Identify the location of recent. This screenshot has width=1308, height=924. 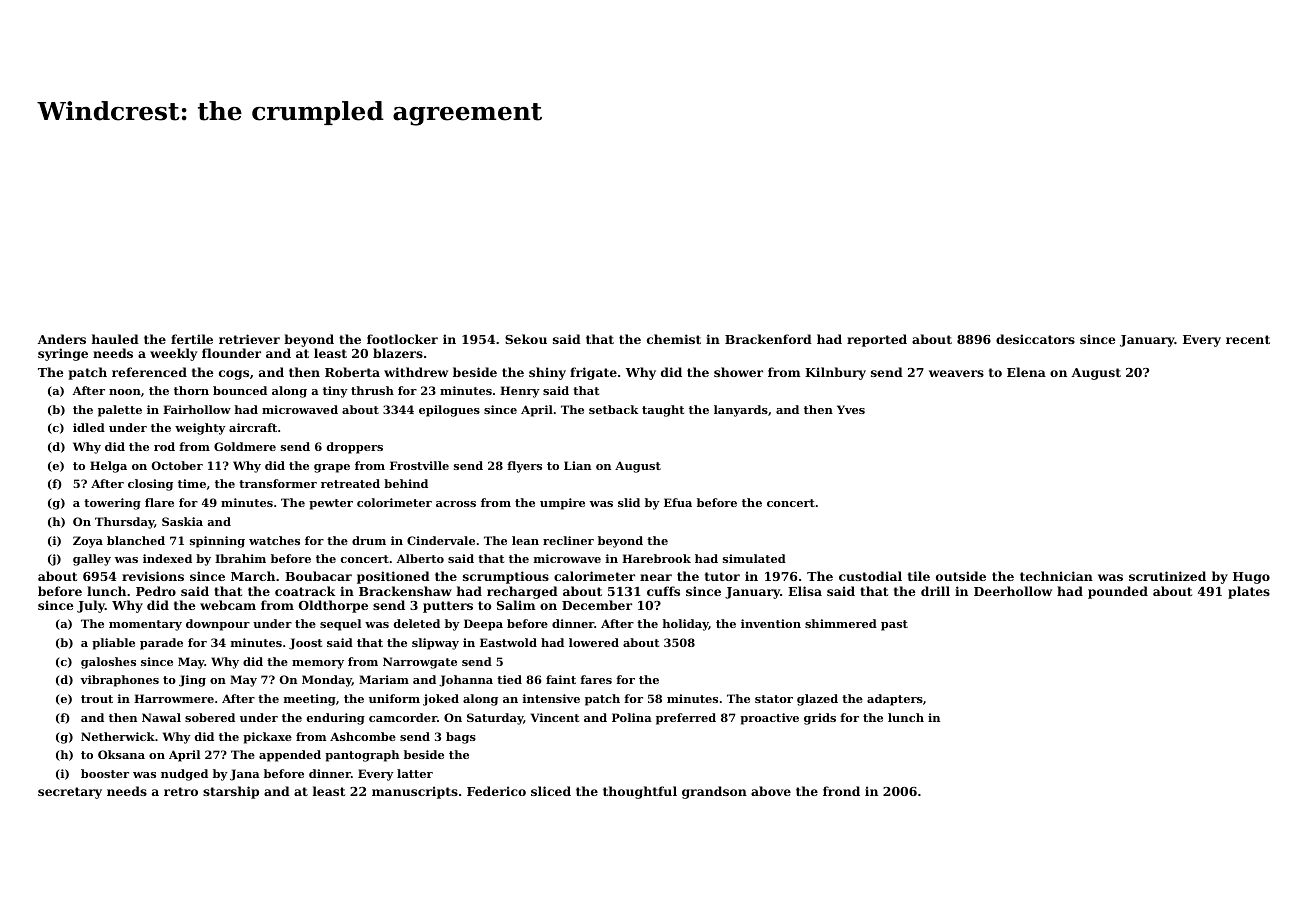
(1248, 339).
